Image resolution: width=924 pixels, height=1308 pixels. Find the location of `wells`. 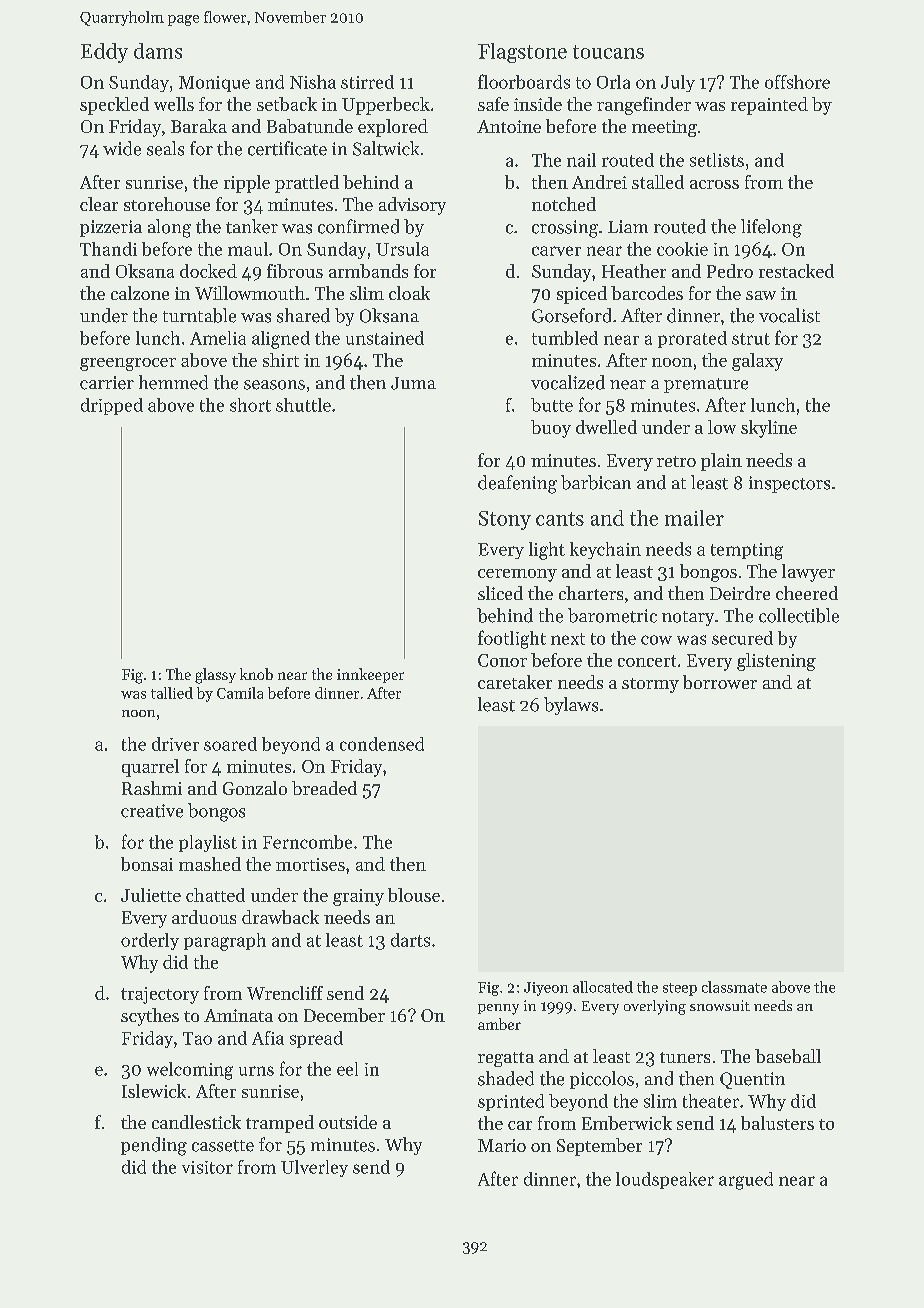

wells is located at coordinates (174, 104).
